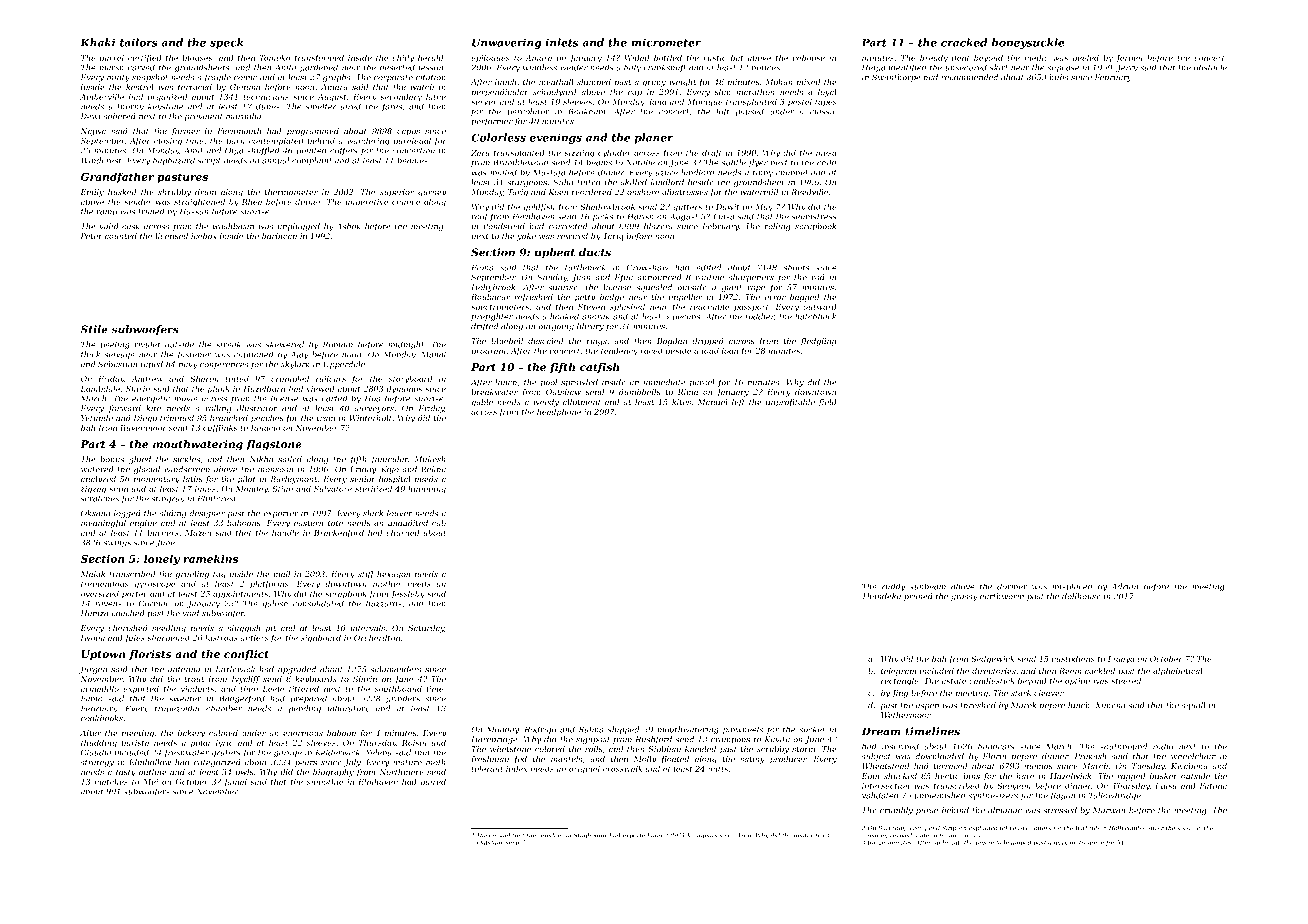 Image resolution: width=1308 pixels, height=924 pixels. What do you see at coordinates (591, 729) in the screenshot?
I see `Salma` at bounding box center [591, 729].
